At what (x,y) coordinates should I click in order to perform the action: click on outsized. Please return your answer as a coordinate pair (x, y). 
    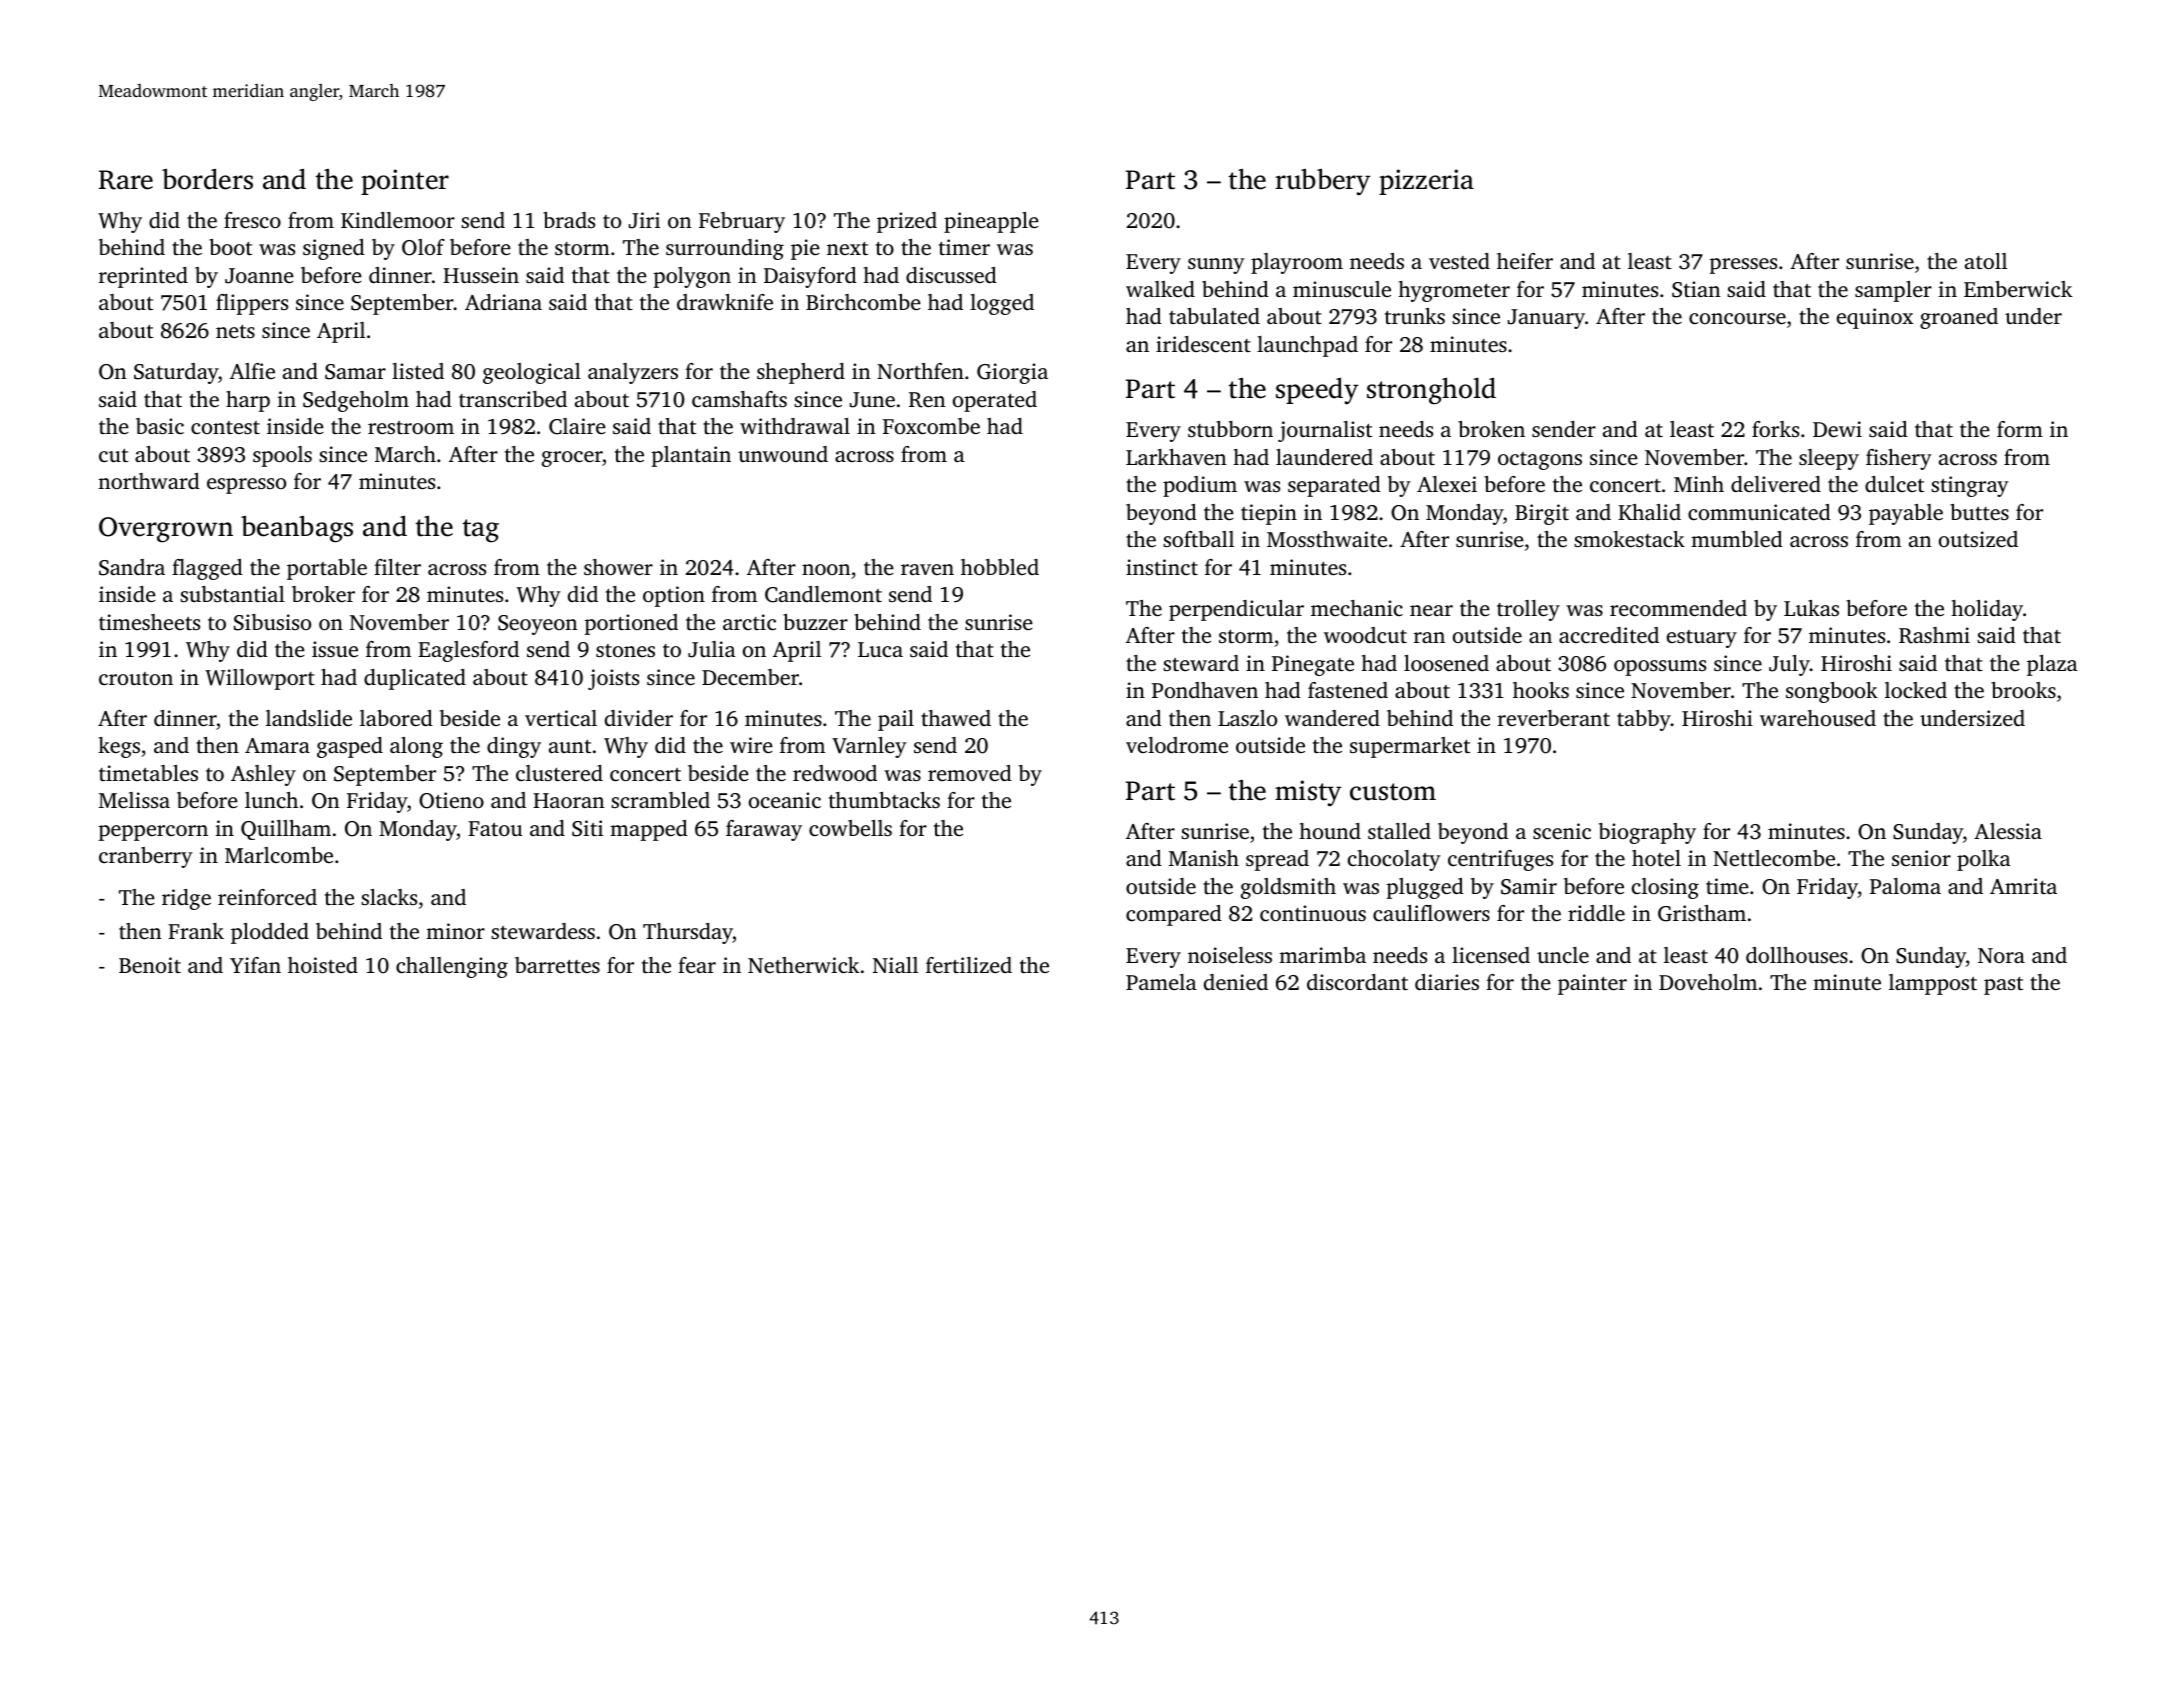
    Looking at the image, I should click on (1978, 539).
